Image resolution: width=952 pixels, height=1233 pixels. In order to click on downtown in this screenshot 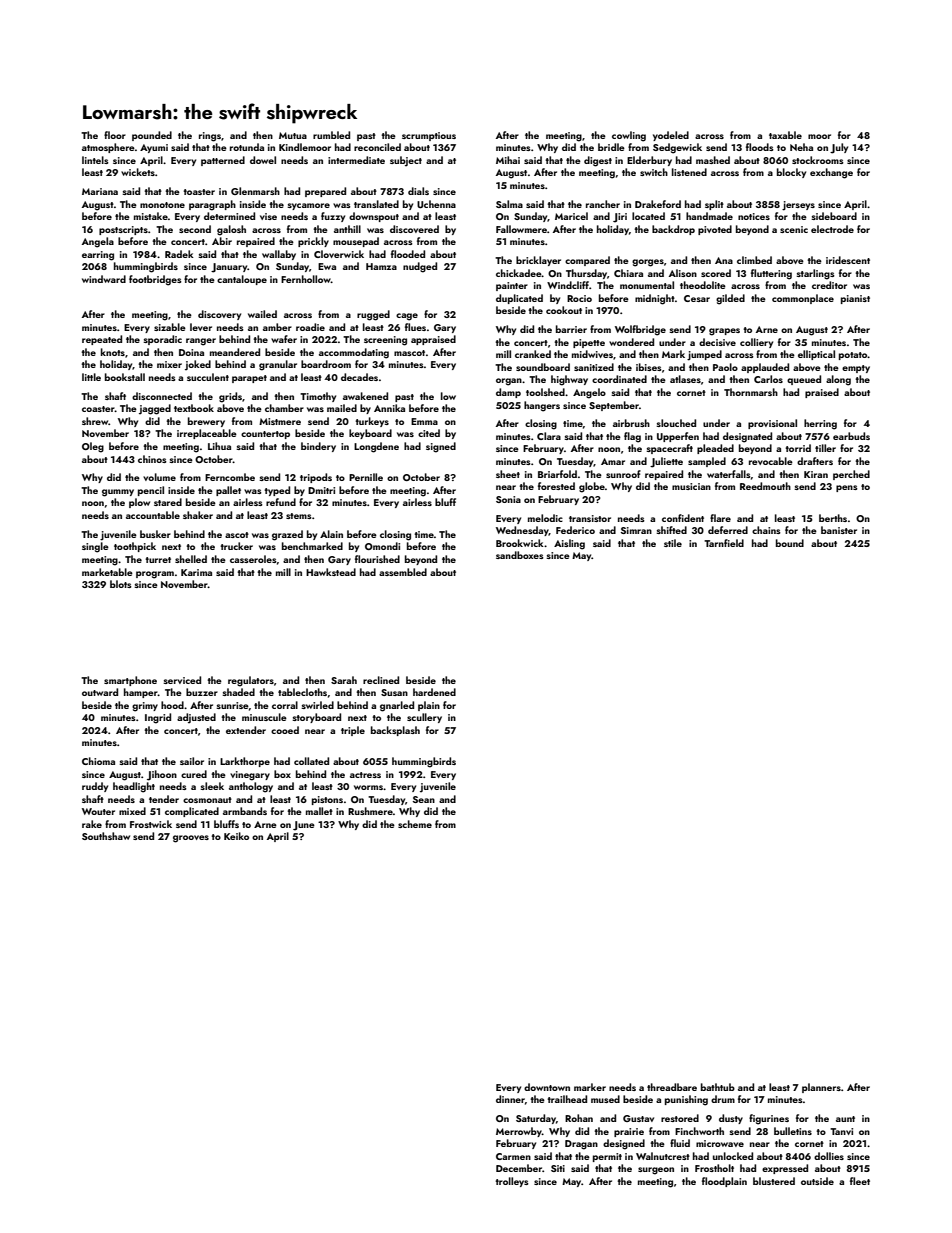, I will do `click(547, 1087)`.
